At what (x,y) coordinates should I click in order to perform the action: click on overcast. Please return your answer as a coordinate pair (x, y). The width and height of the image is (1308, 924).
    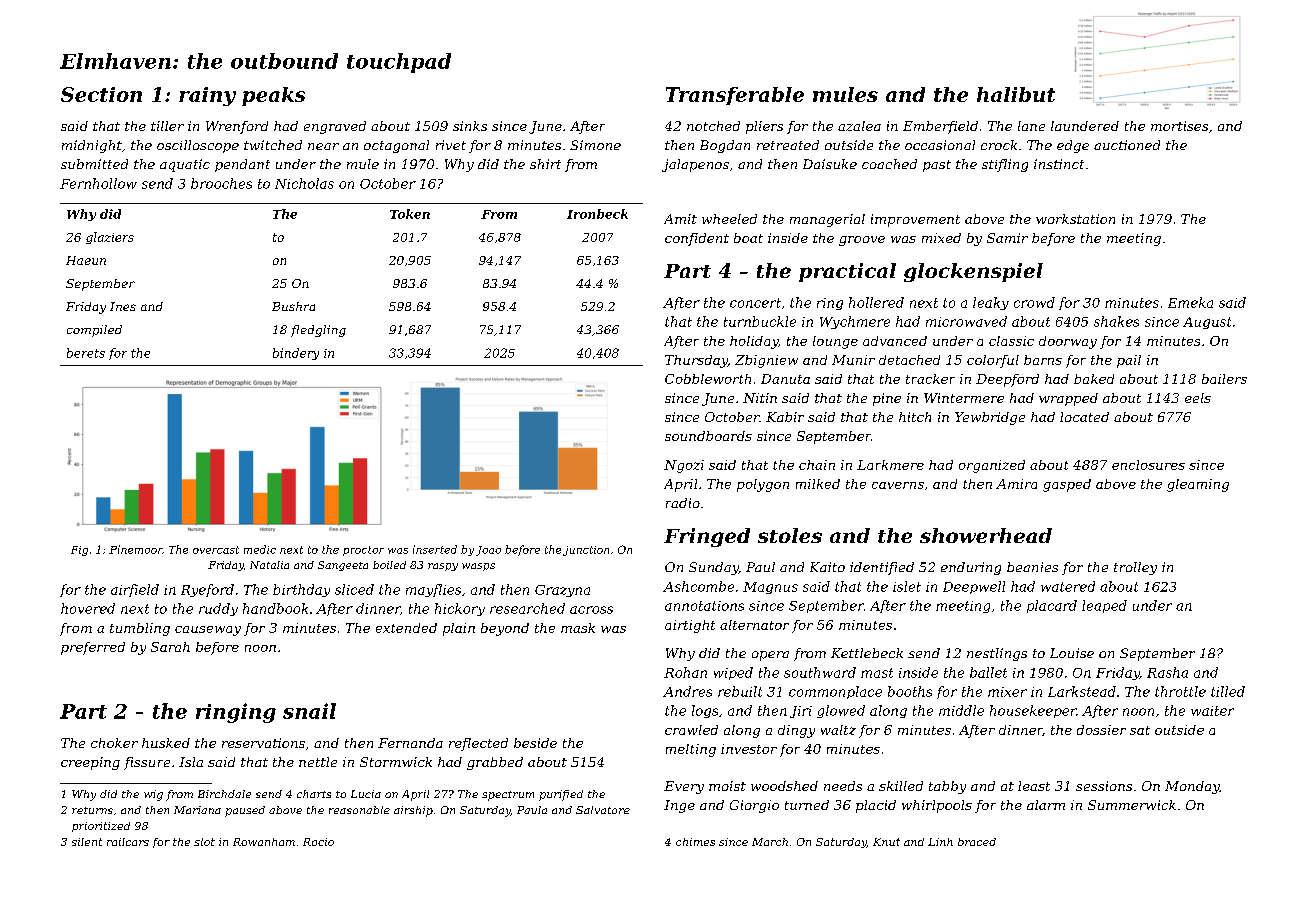
    Looking at the image, I should click on (216, 550).
